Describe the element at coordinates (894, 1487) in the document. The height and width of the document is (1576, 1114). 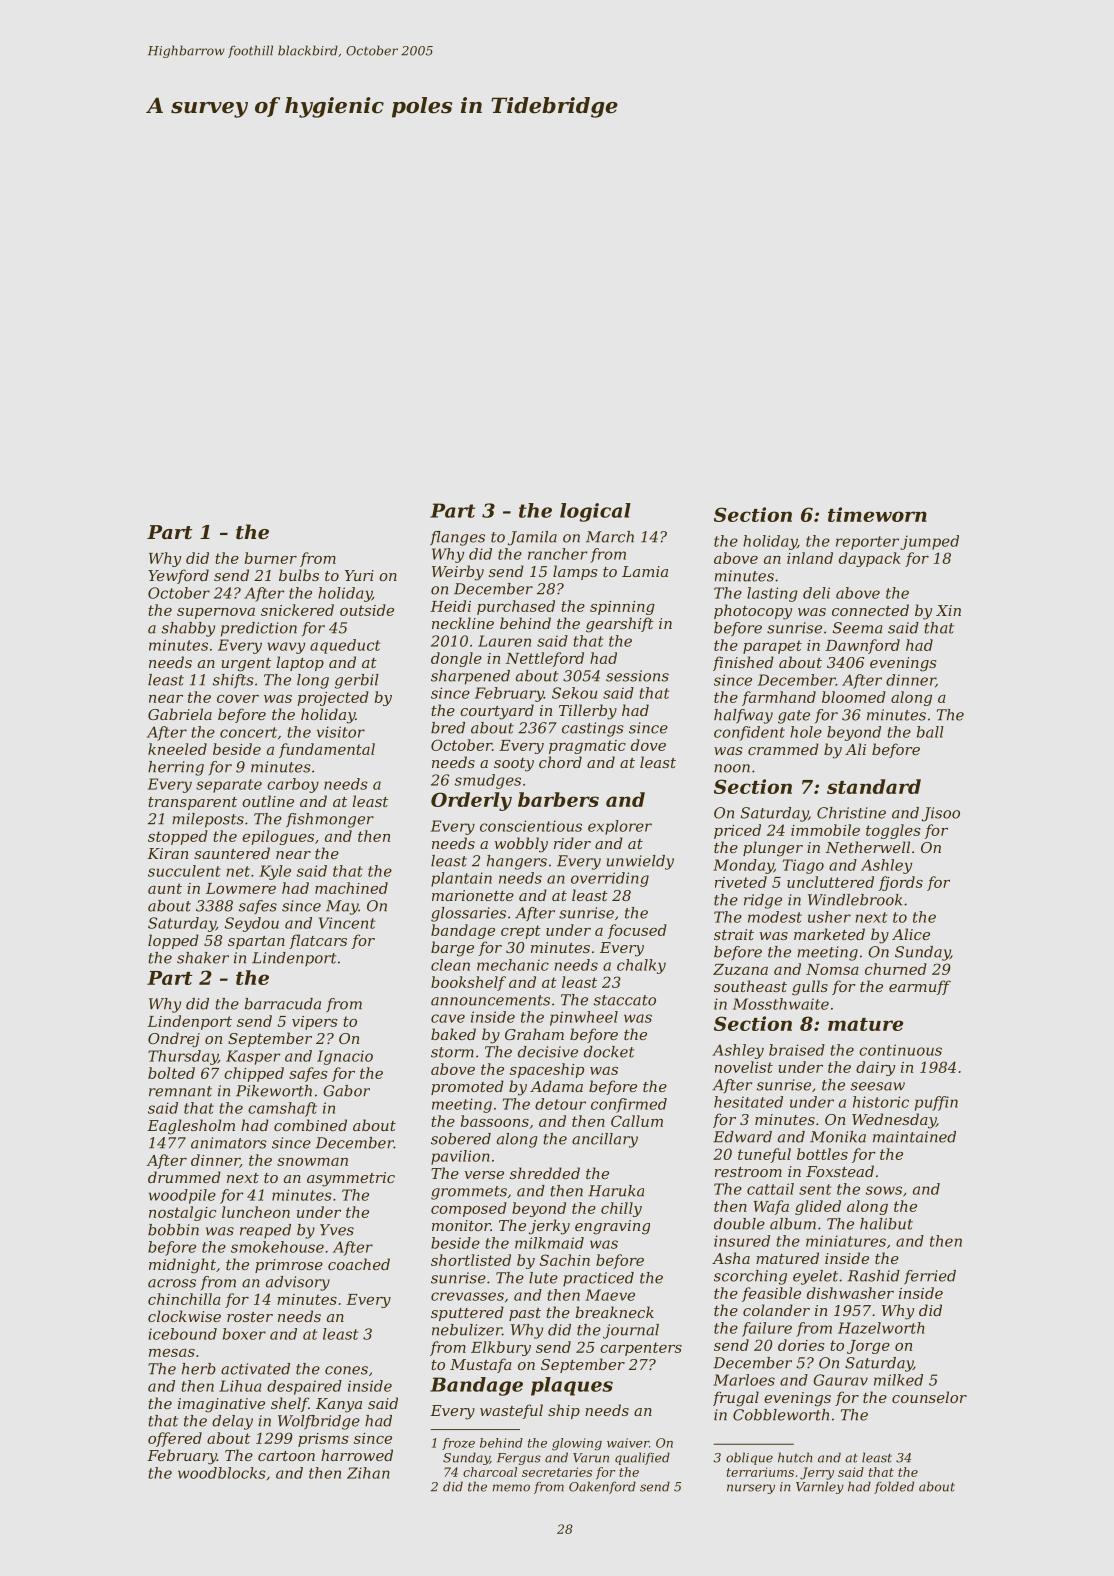
I see `folded` at that location.
